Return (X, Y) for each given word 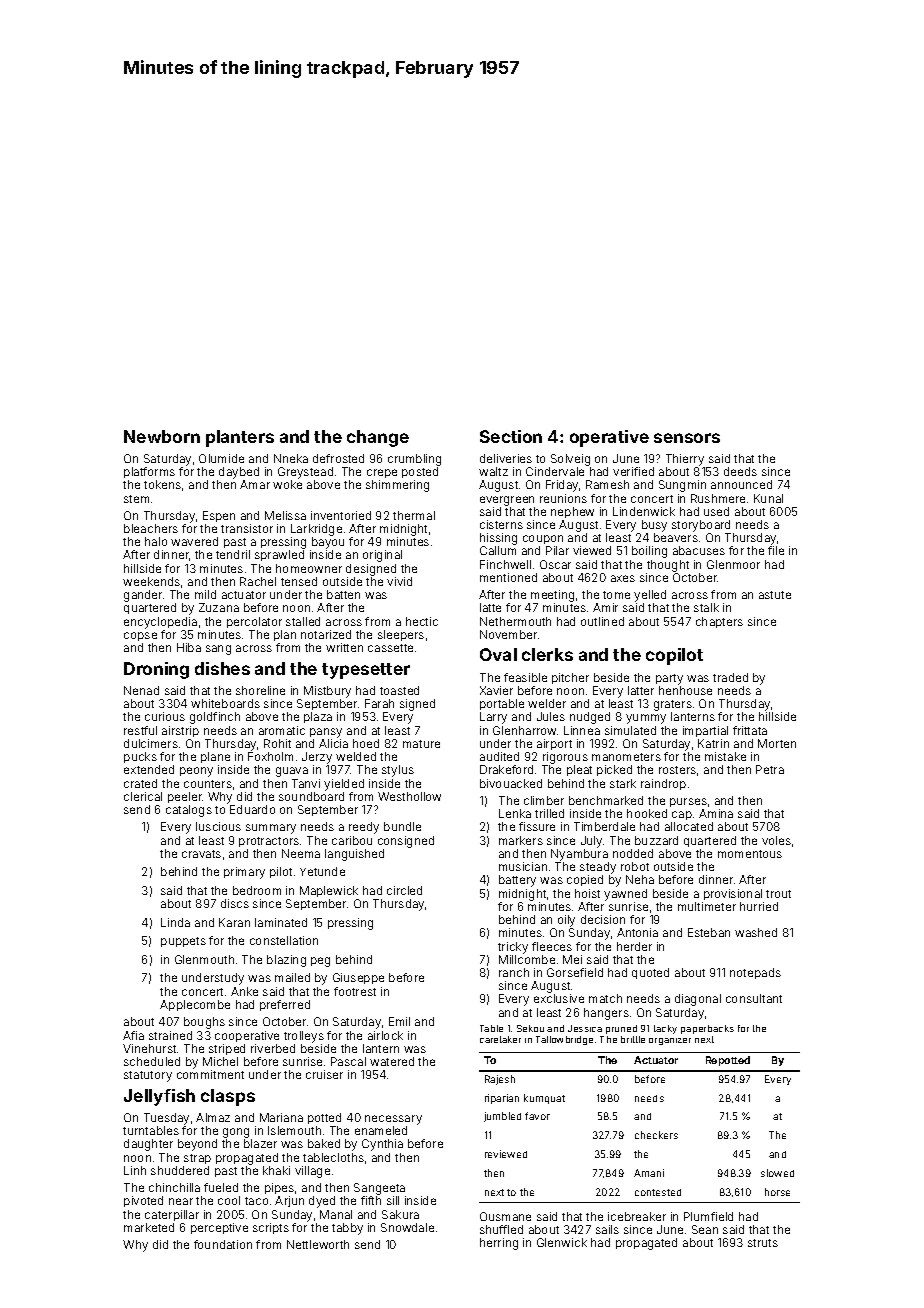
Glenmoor (733, 564)
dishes (222, 668)
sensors (687, 438)
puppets (183, 942)
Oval (498, 654)
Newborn (162, 436)
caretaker (500, 1039)
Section (511, 436)
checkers (656, 1135)
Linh (135, 1170)
